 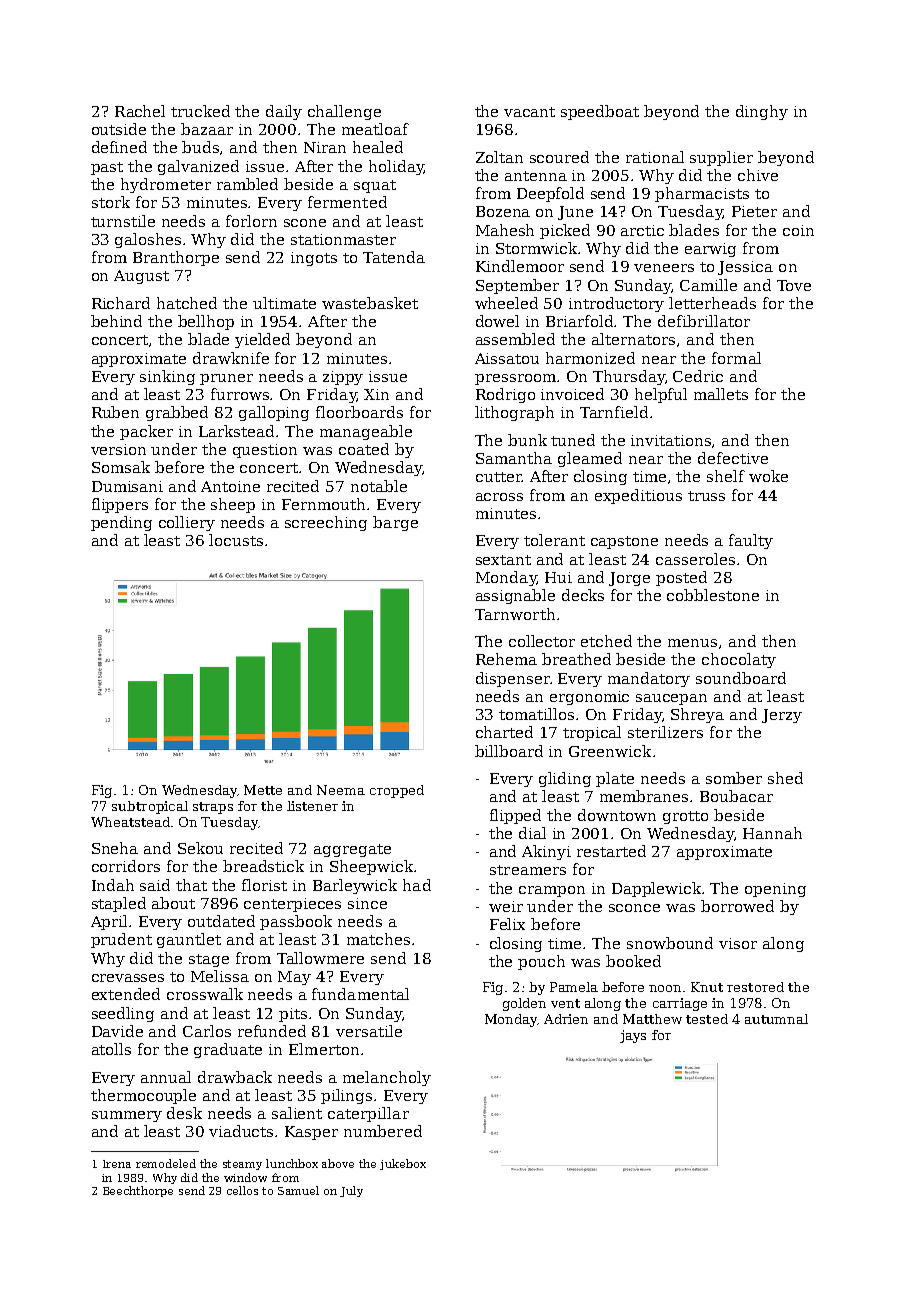 I want to click on Briarfold, so click(x=580, y=321).
